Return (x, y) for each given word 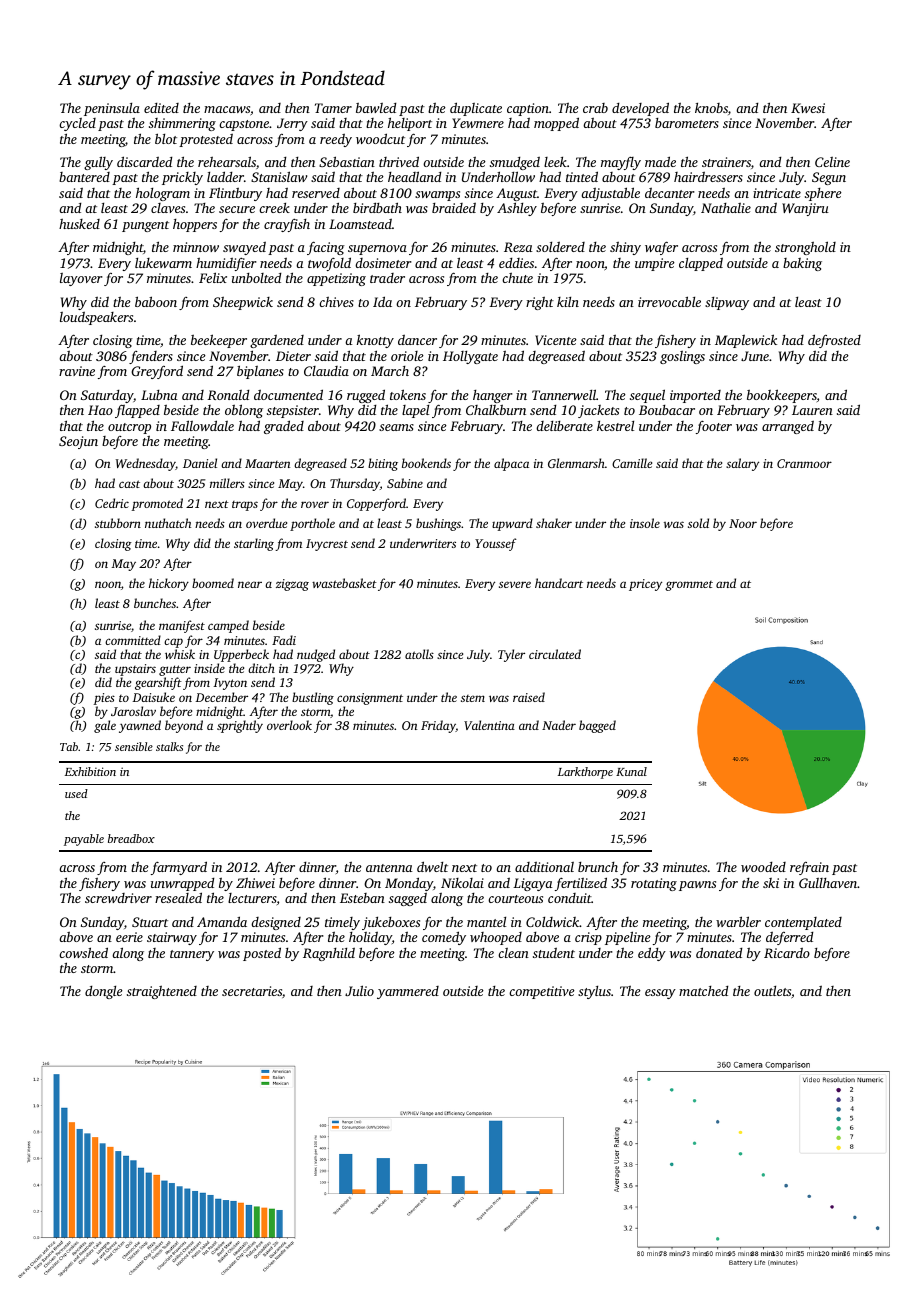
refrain (809, 868)
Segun (829, 178)
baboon (156, 301)
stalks (169, 746)
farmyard (179, 868)
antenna (389, 868)
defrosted (834, 341)
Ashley (517, 209)
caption (528, 109)
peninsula (112, 109)
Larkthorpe (585, 773)
